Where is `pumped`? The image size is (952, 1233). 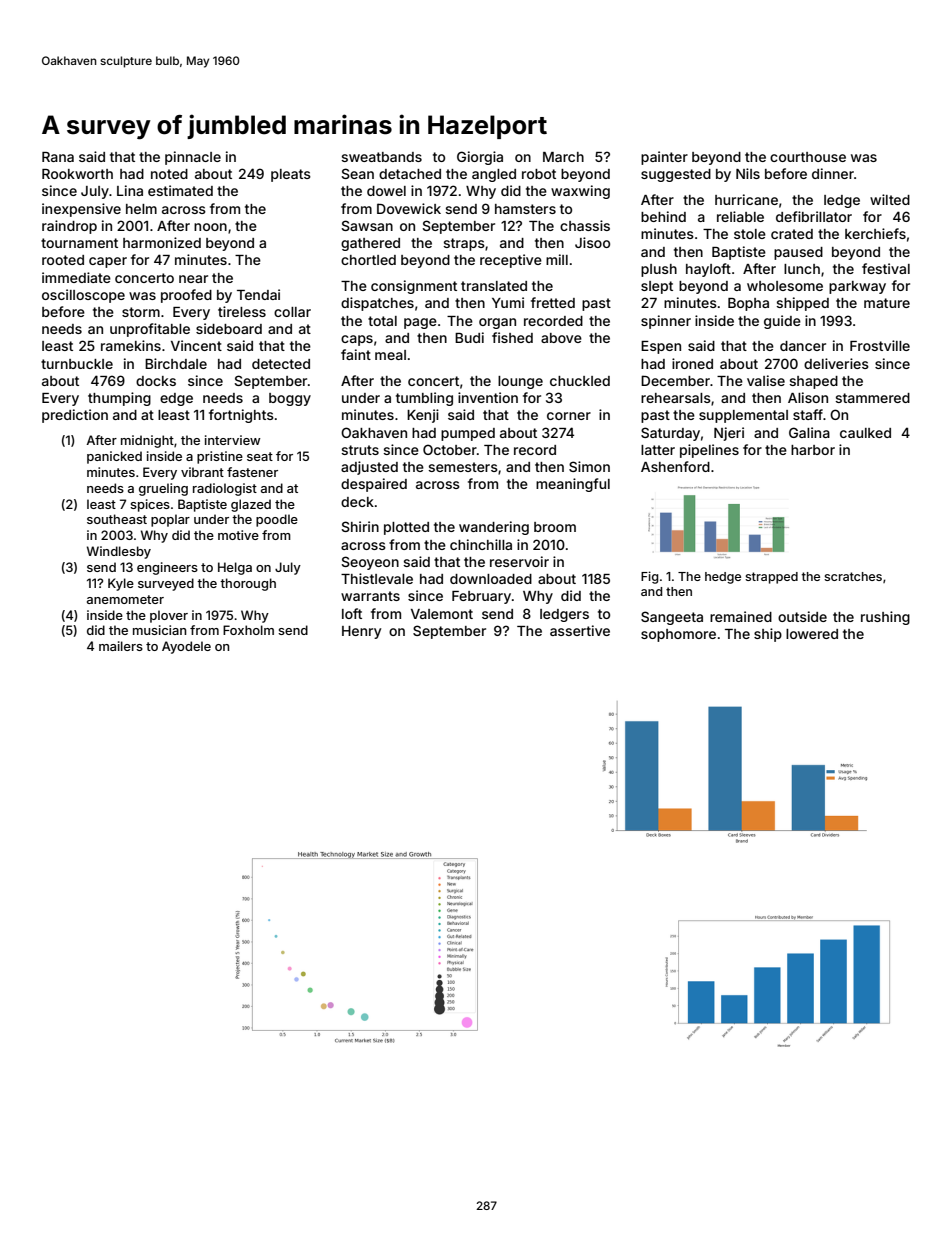 pumped is located at coordinates (468, 434).
